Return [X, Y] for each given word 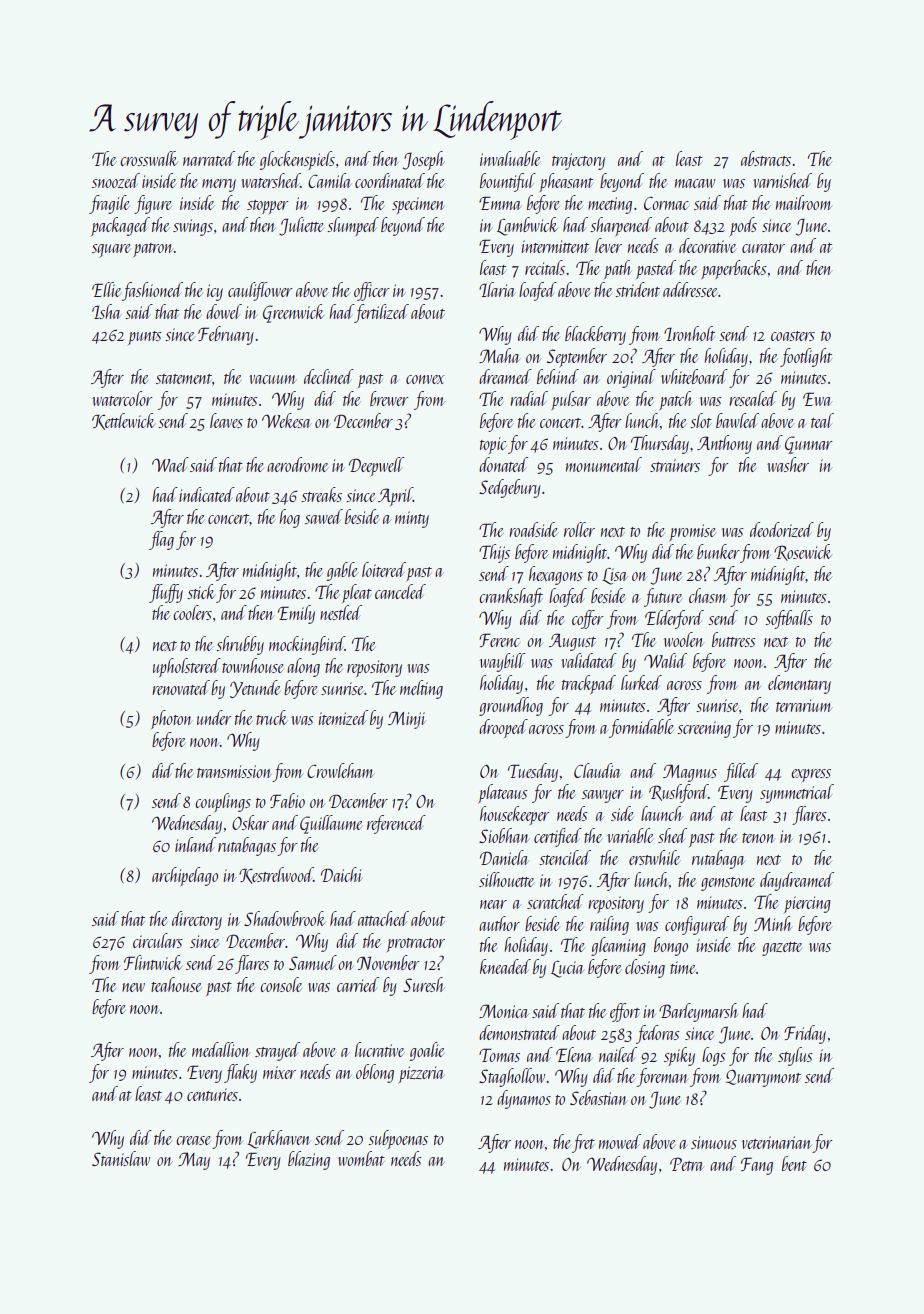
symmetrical [797, 793]
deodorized [782, 529]
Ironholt [689, 333]
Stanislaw [121, 1158]
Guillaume [331, 824]
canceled [400, 591]
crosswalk [149, 158]
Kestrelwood [276, 875]
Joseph [422, 160]
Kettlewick [123, 421]
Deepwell [376, 466]
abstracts [766, 158]
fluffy [166, 593]
